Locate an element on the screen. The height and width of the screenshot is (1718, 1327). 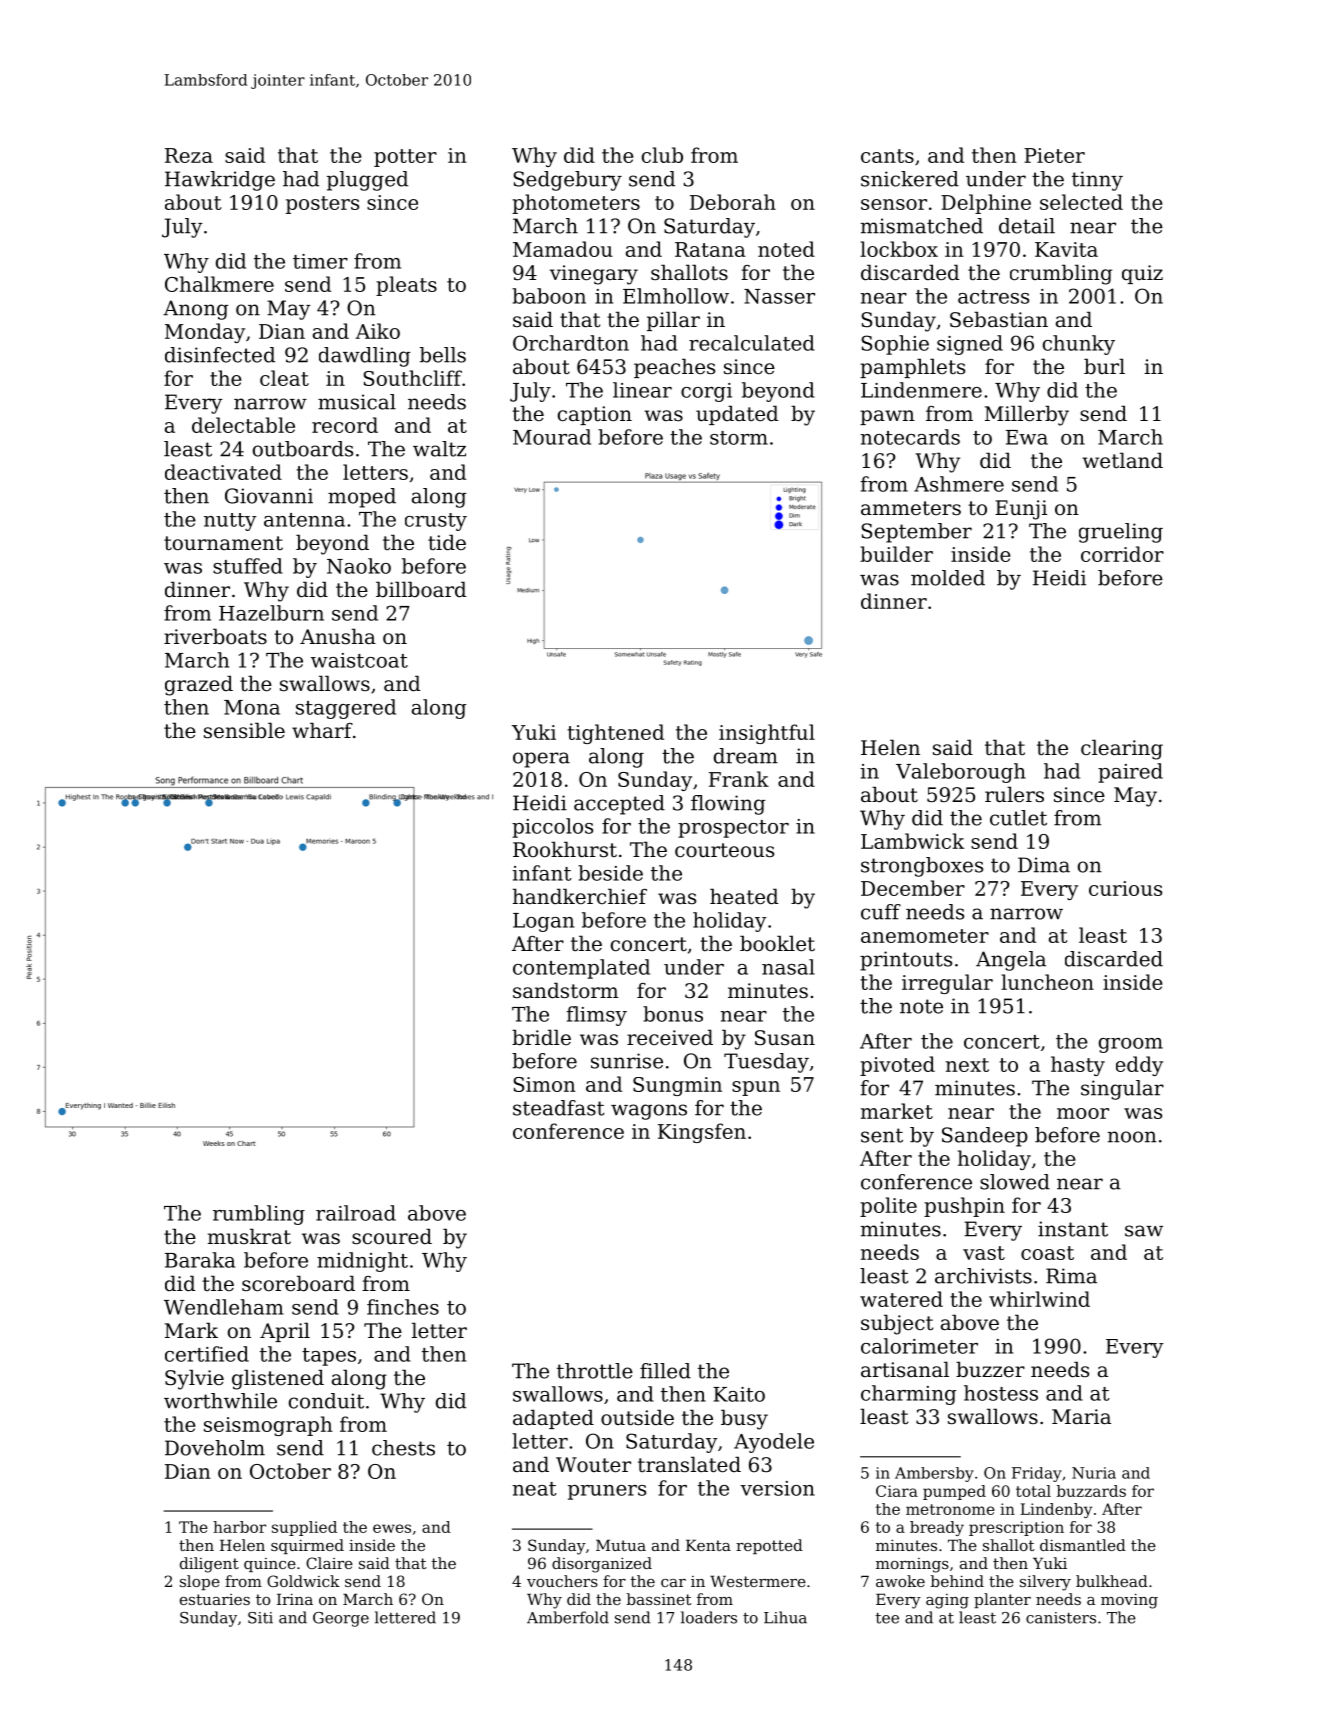
Millerby is located at coordinates (1027, 415).
